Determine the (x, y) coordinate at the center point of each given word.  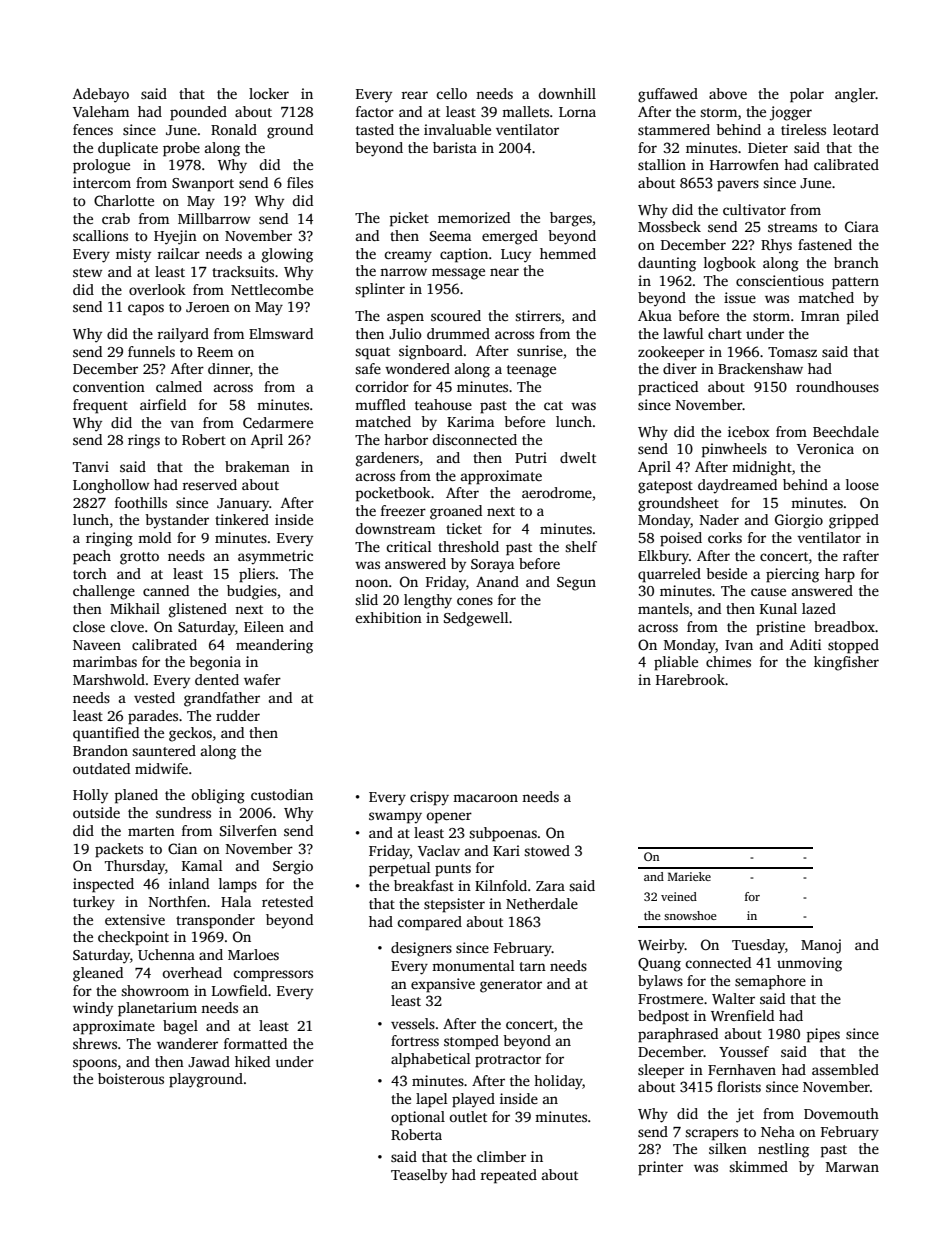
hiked (252, 1061)
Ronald (234, 129)
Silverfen (248, 830)
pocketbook (393, 494)
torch (90, 573)
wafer (262, 679)
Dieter (768, 147)
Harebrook (690, 679)
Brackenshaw (760, 368)
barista (455, 147)
